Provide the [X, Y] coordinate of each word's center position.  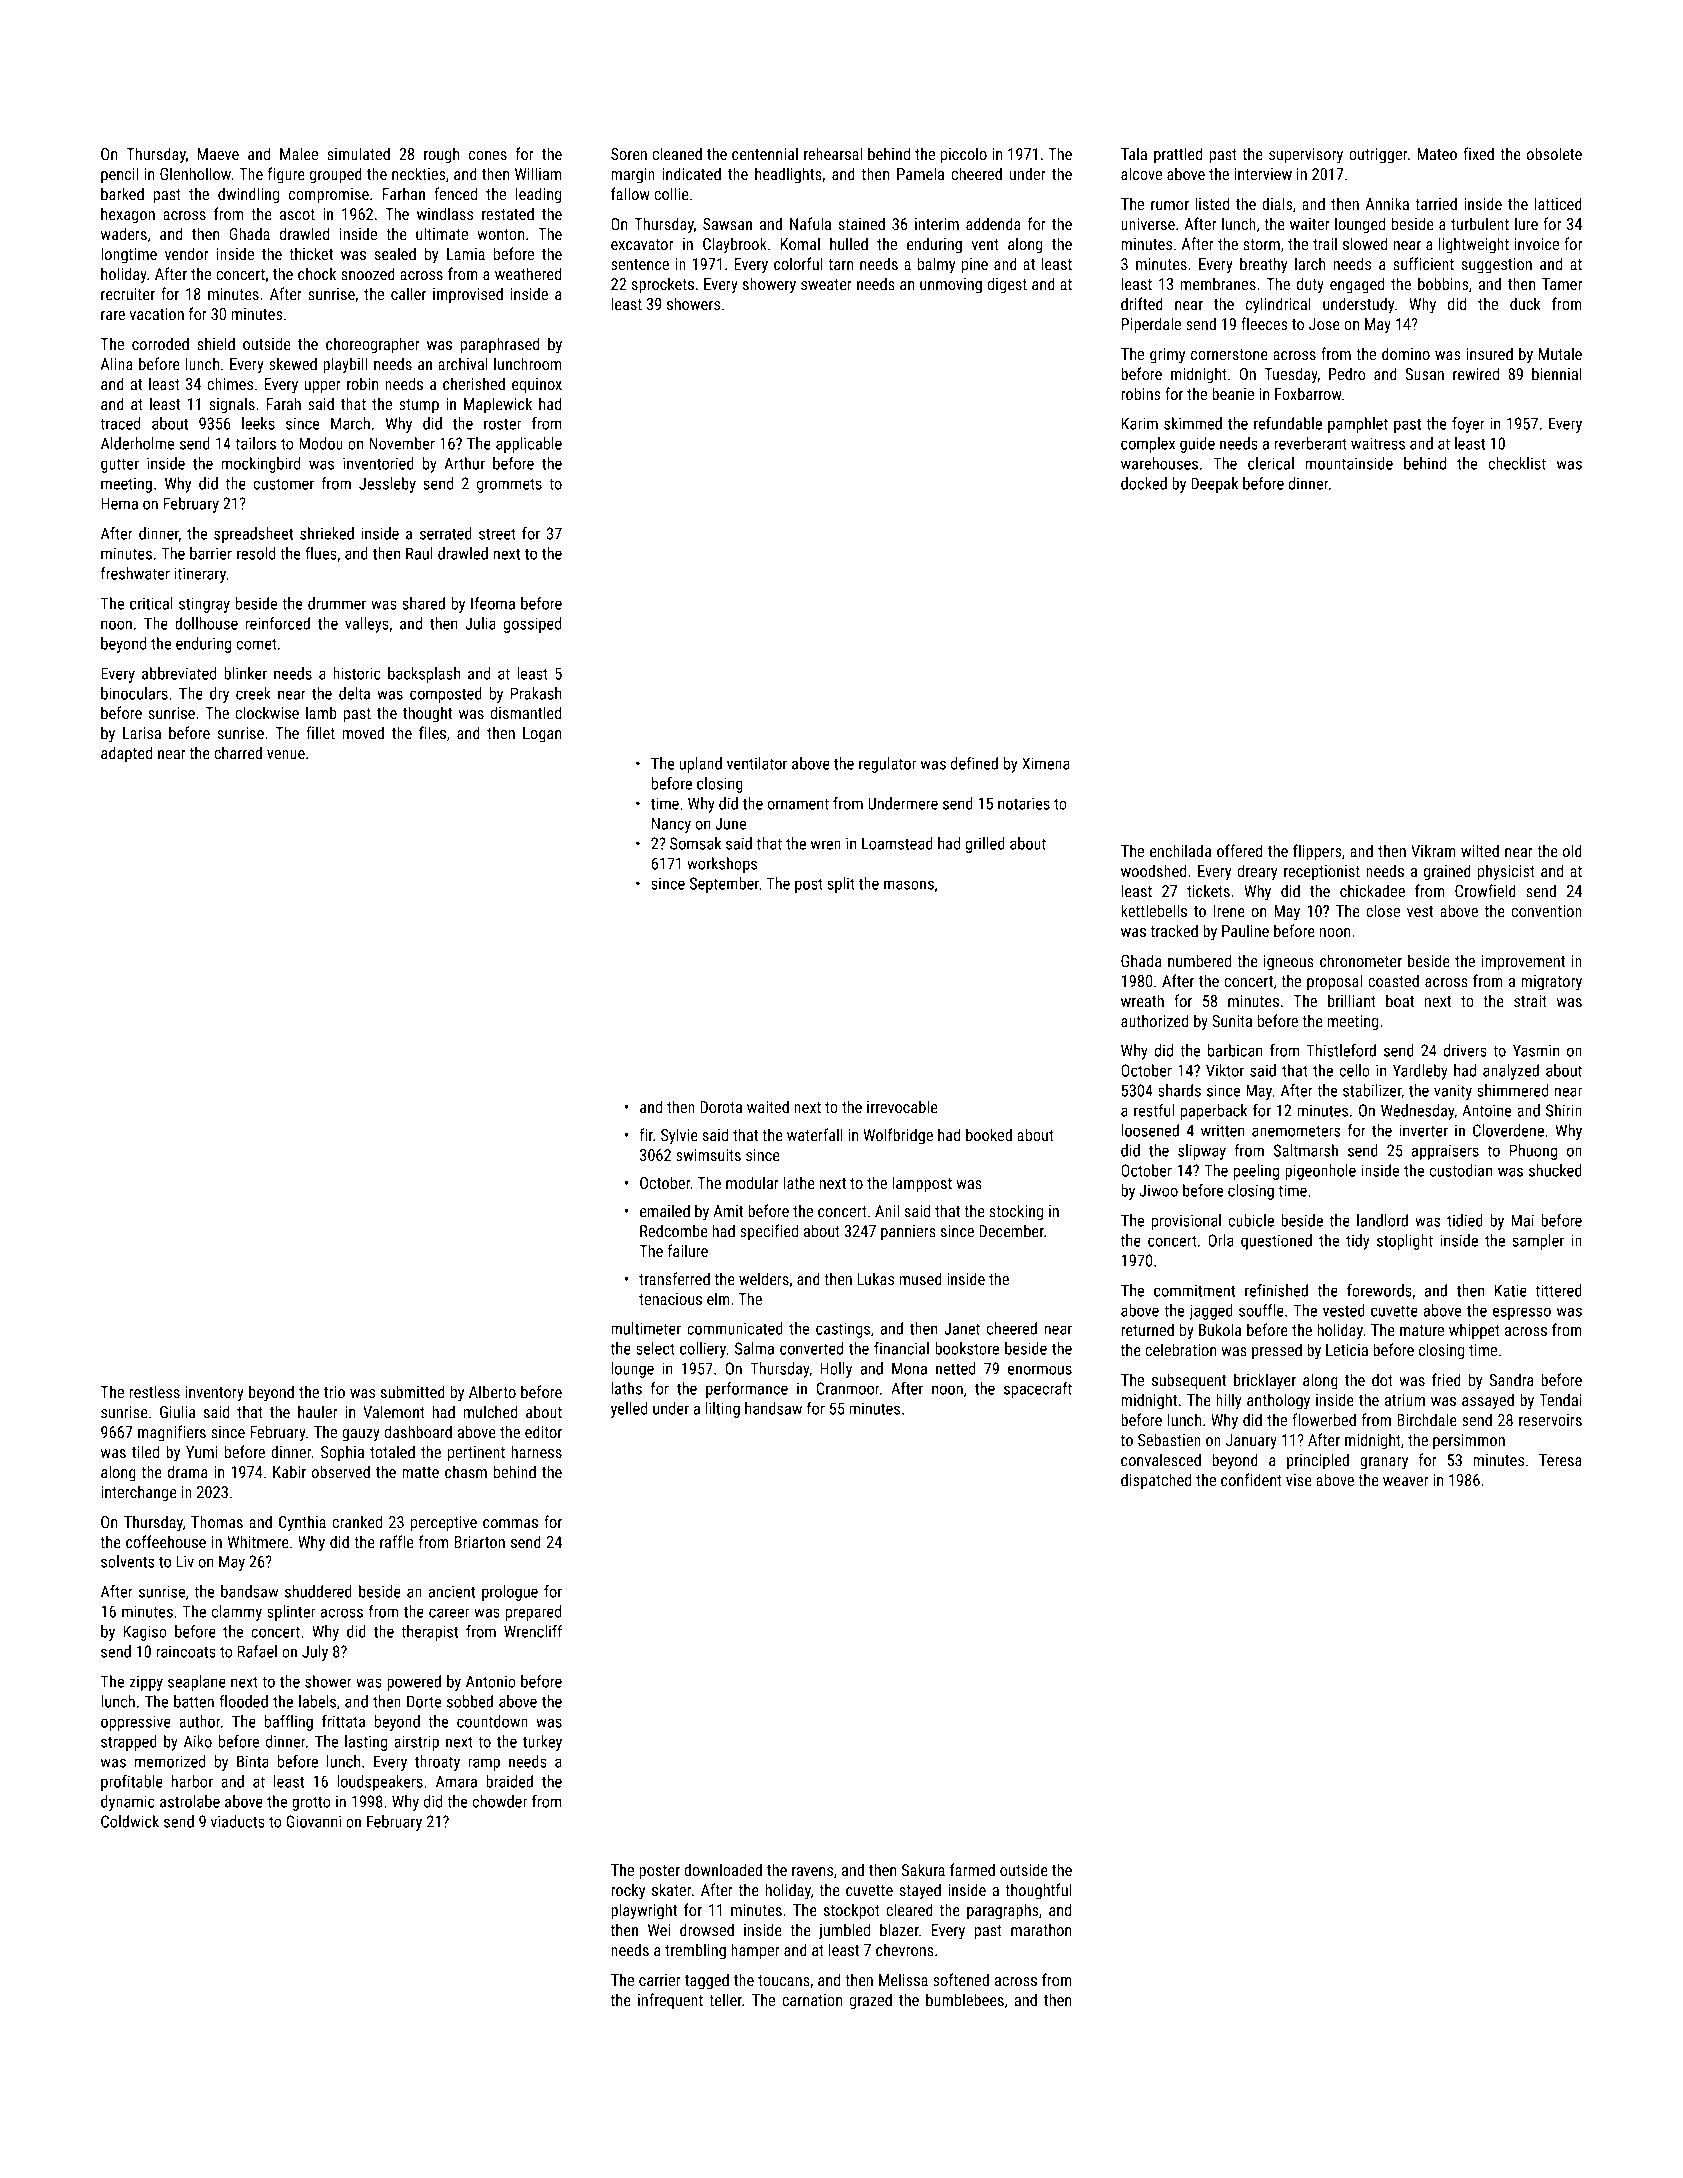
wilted [1480, 850]
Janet [962, 1328]
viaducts [238, 1821]
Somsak [695, 843]
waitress [1378, 443]
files [432, 732]
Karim [1139, 423]
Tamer [1562, 284]
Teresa [1560, 1460]
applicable [529, 445]
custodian [1461, 1170]
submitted [413, 1391]
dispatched [1156, 1481]
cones [488, 155]
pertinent [476, 1454]
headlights [788, 175]
